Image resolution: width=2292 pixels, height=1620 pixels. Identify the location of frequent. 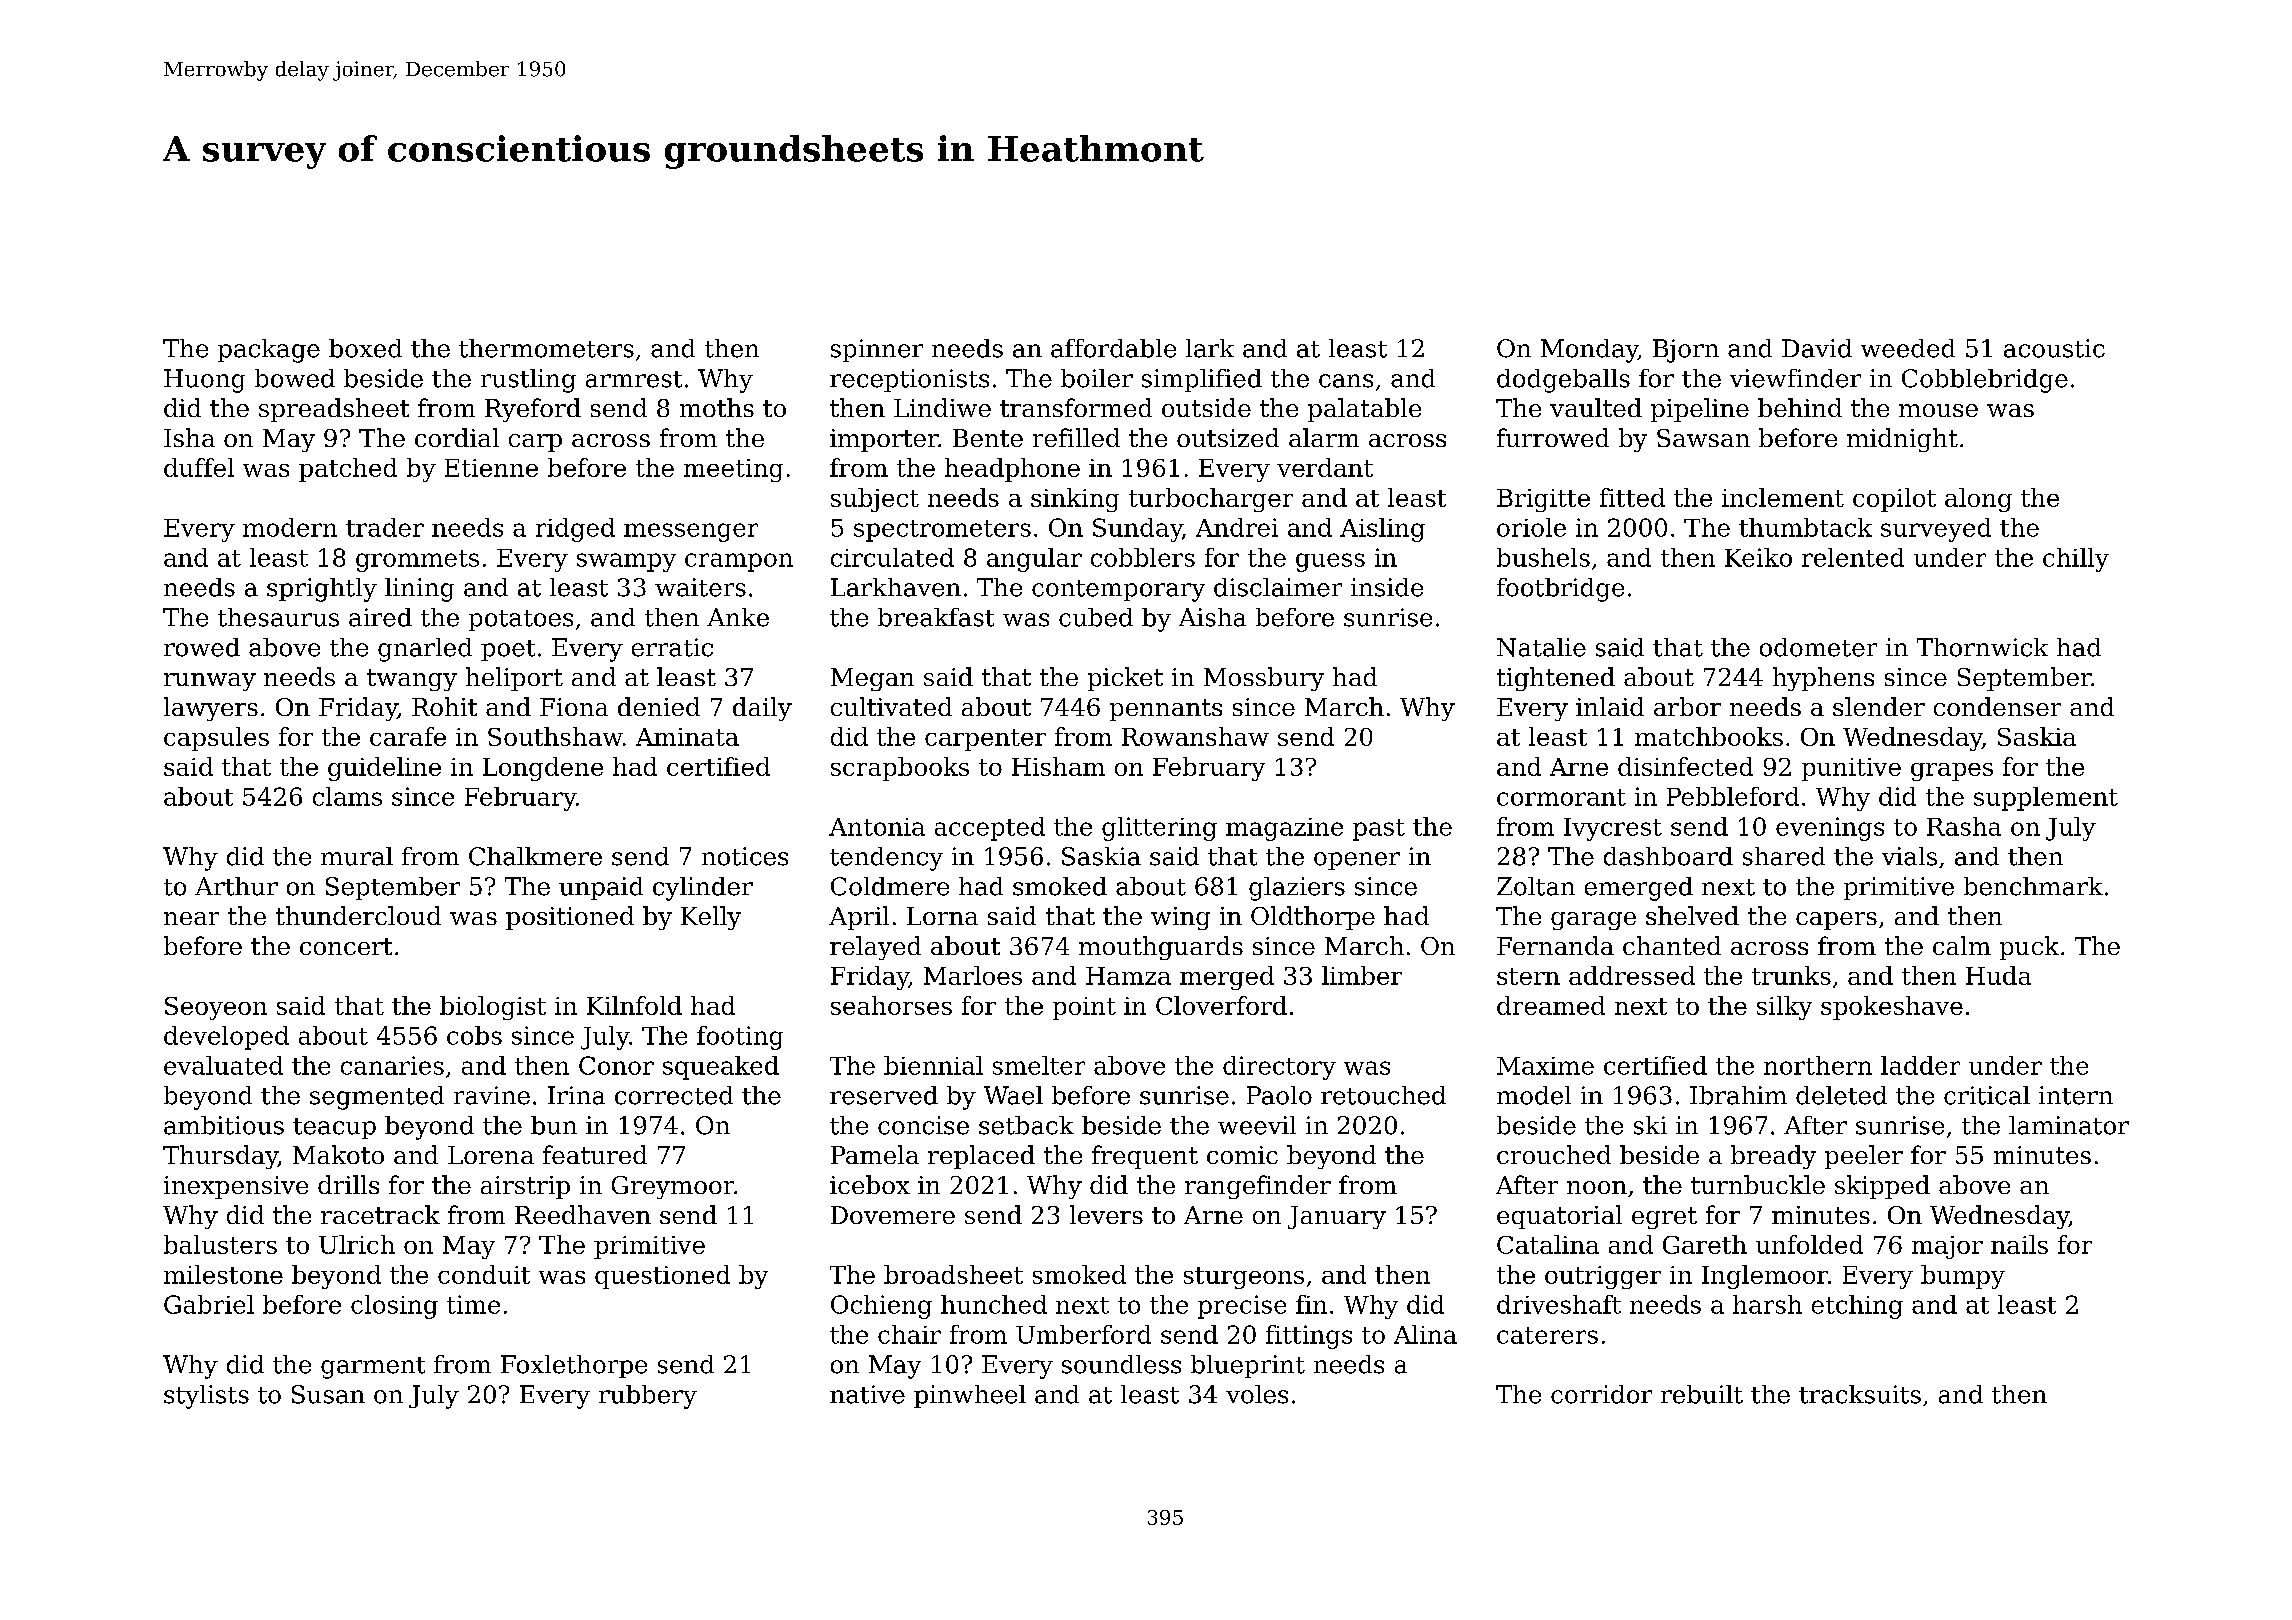
(1145, 1157).
